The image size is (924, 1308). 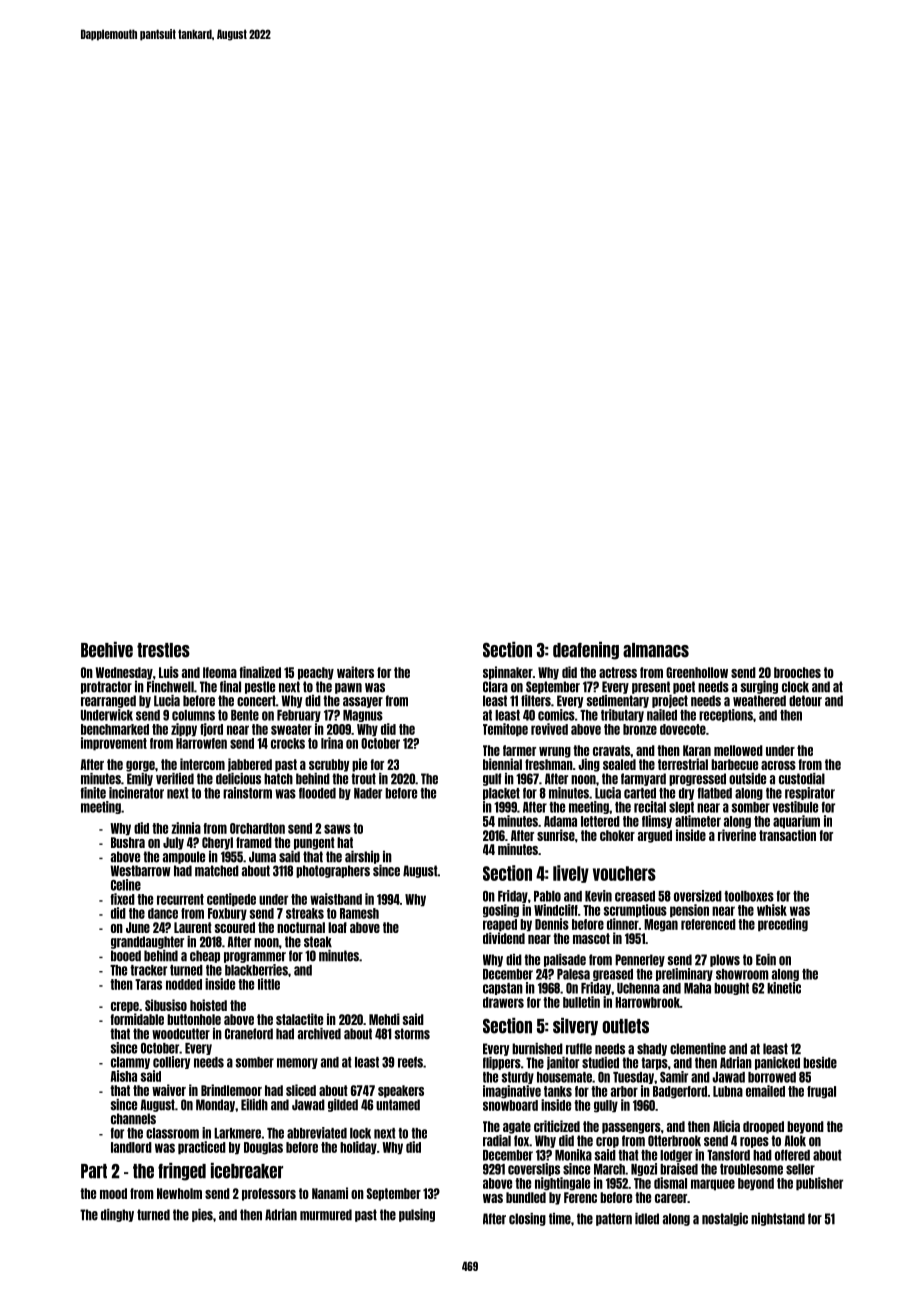 I want to click on Tuesday, so click(x=633, y=1078).
